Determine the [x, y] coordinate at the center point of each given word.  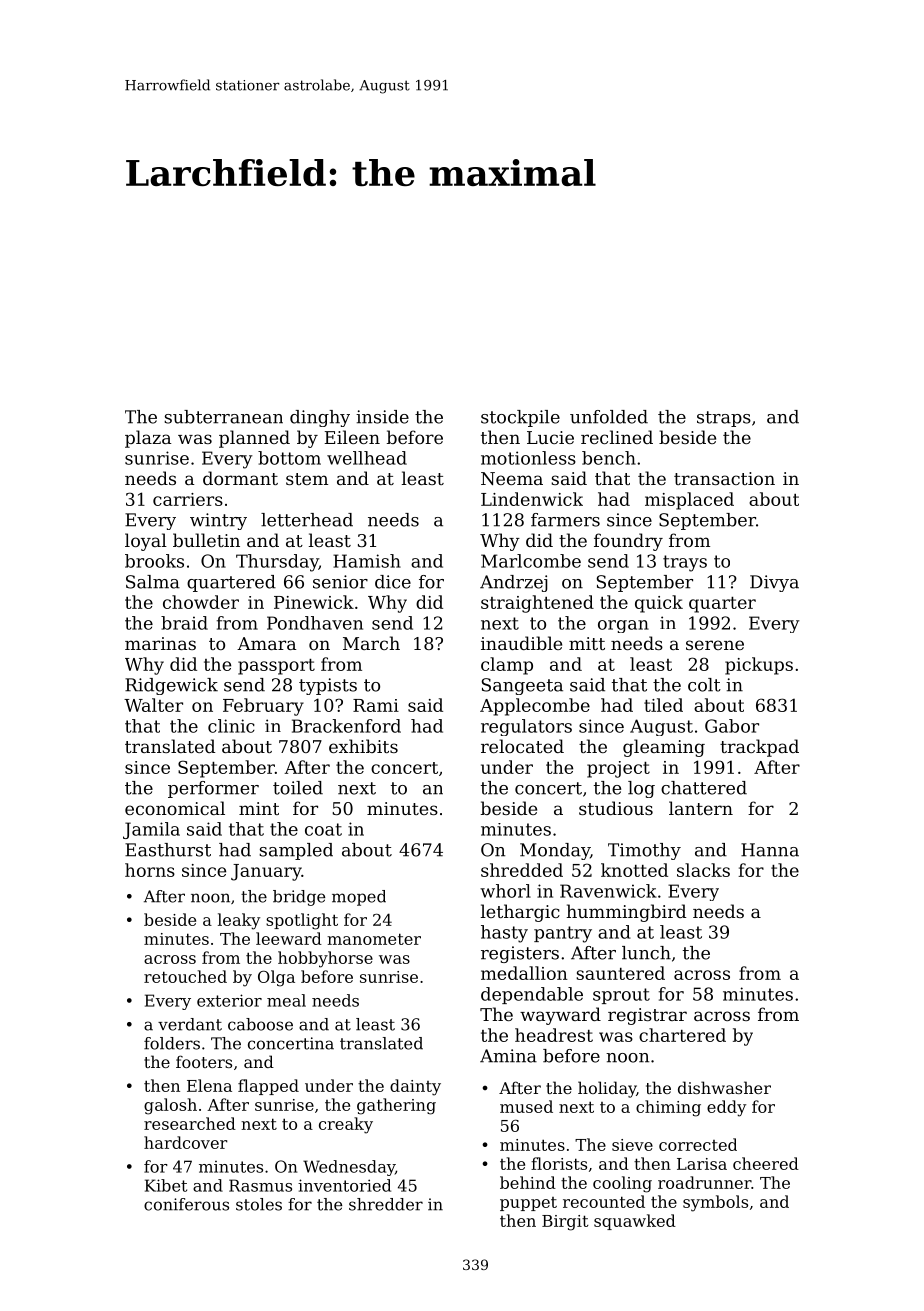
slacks [703, 870]
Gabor [732, 726]
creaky [346, 1125]
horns [150, 870]
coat [323, 829]
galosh [170, 1106]
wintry [218, 521]
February [263, 707]
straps [724, 419]
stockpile [520, 418]
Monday [555, 851]
